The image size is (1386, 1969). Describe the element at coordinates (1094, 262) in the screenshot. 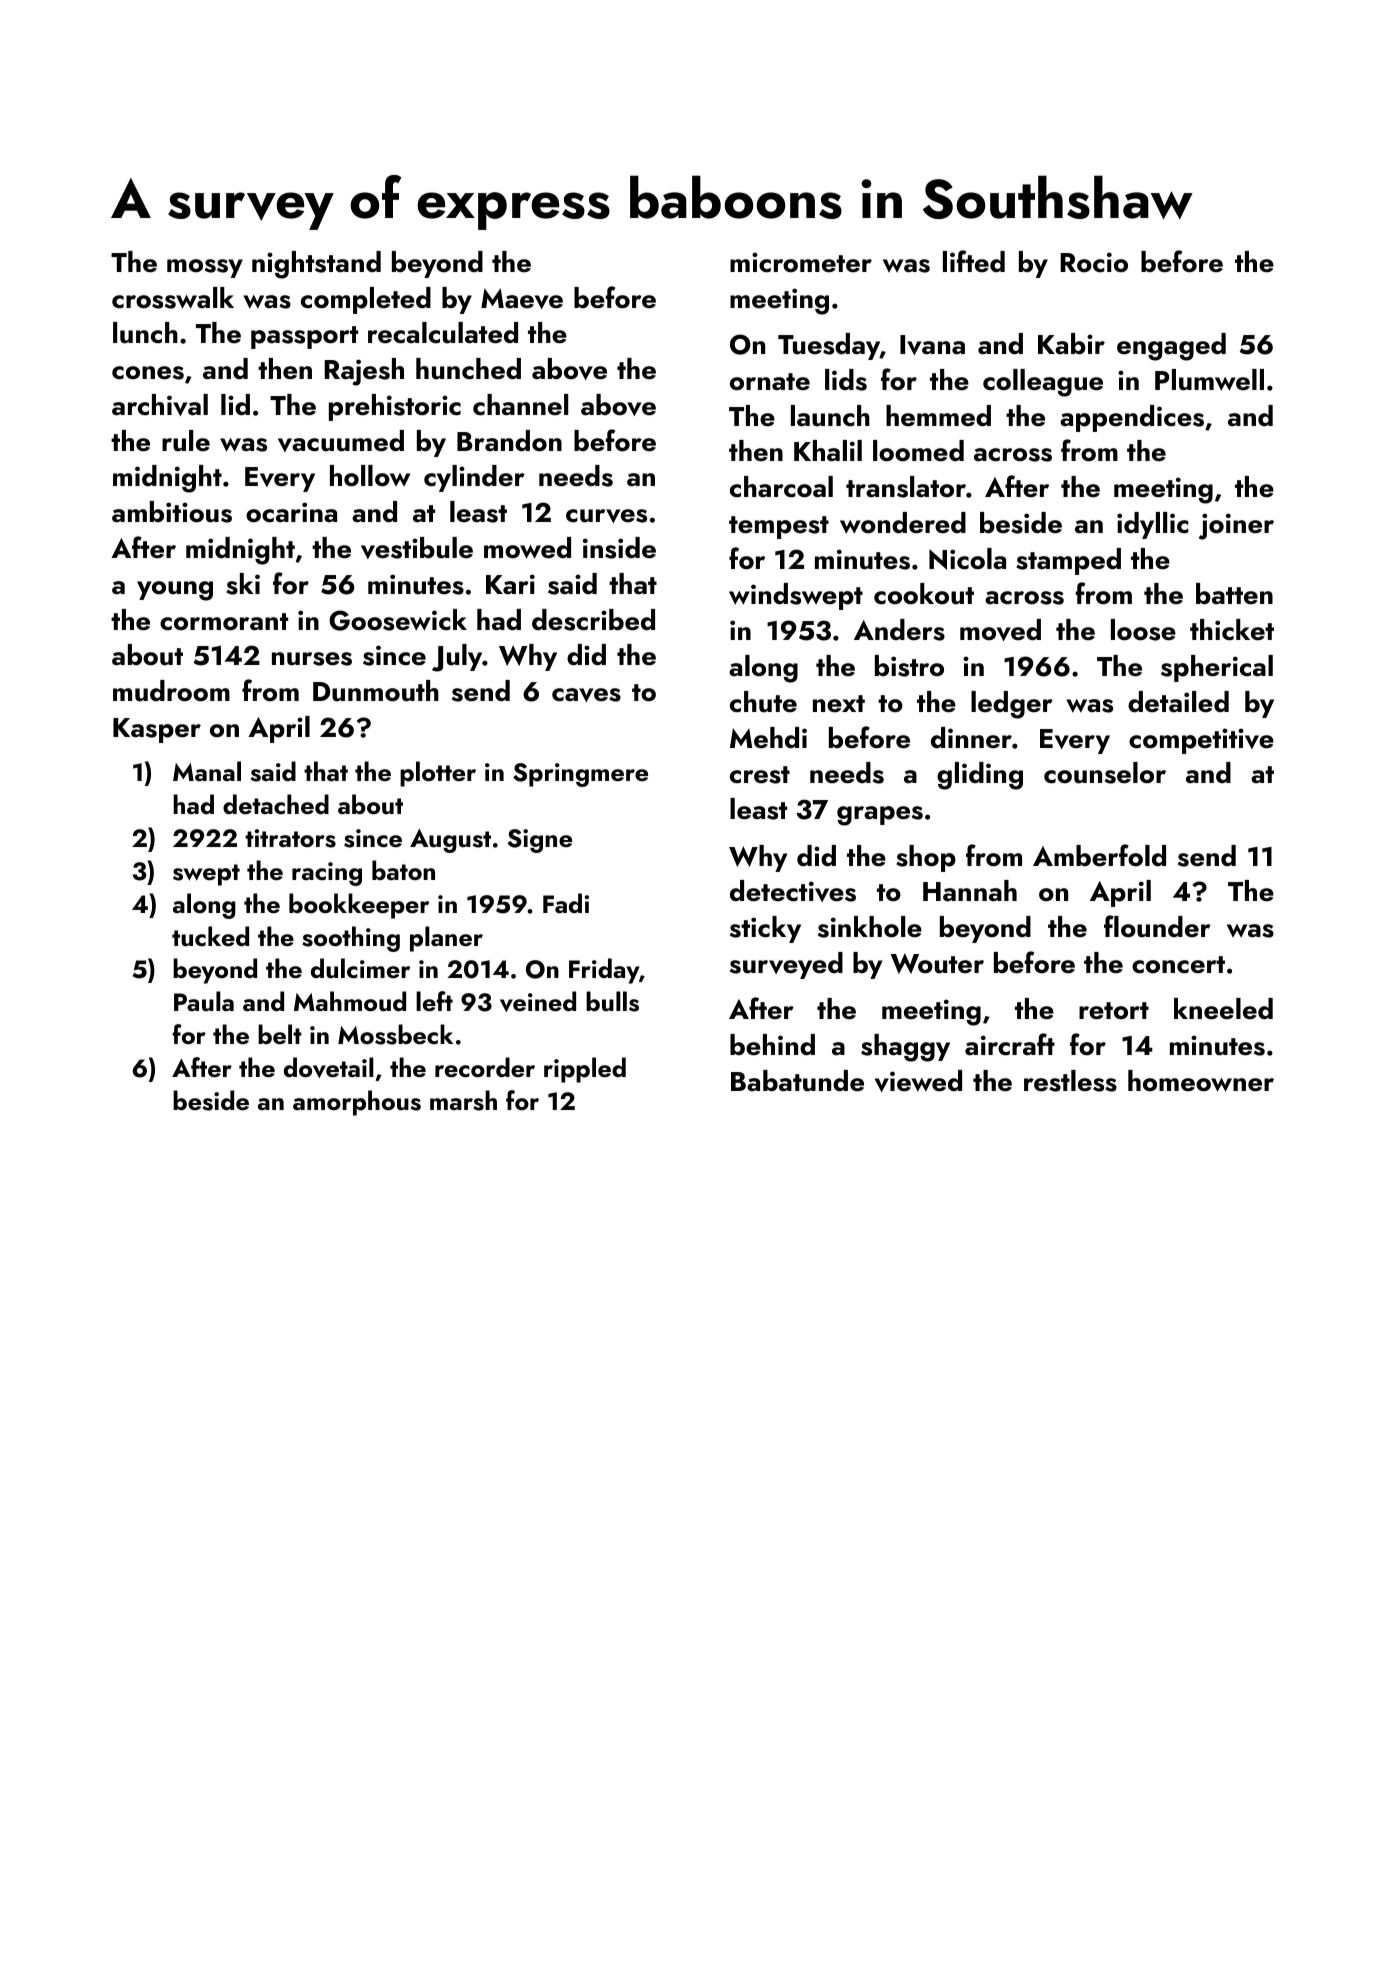

I see `Rocio` at that location.
